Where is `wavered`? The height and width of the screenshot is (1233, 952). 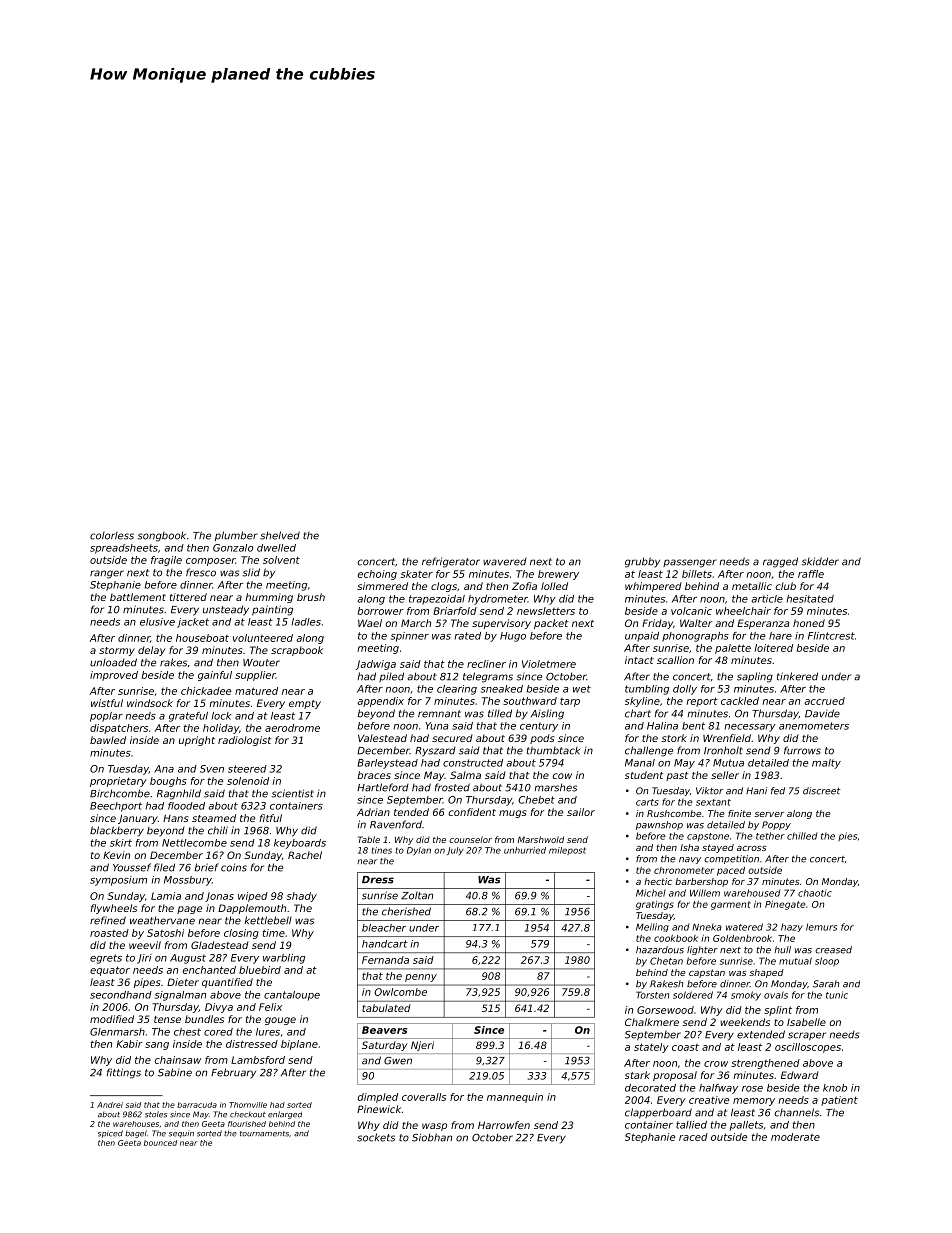 wavered is located at coordinates (505, 562).
